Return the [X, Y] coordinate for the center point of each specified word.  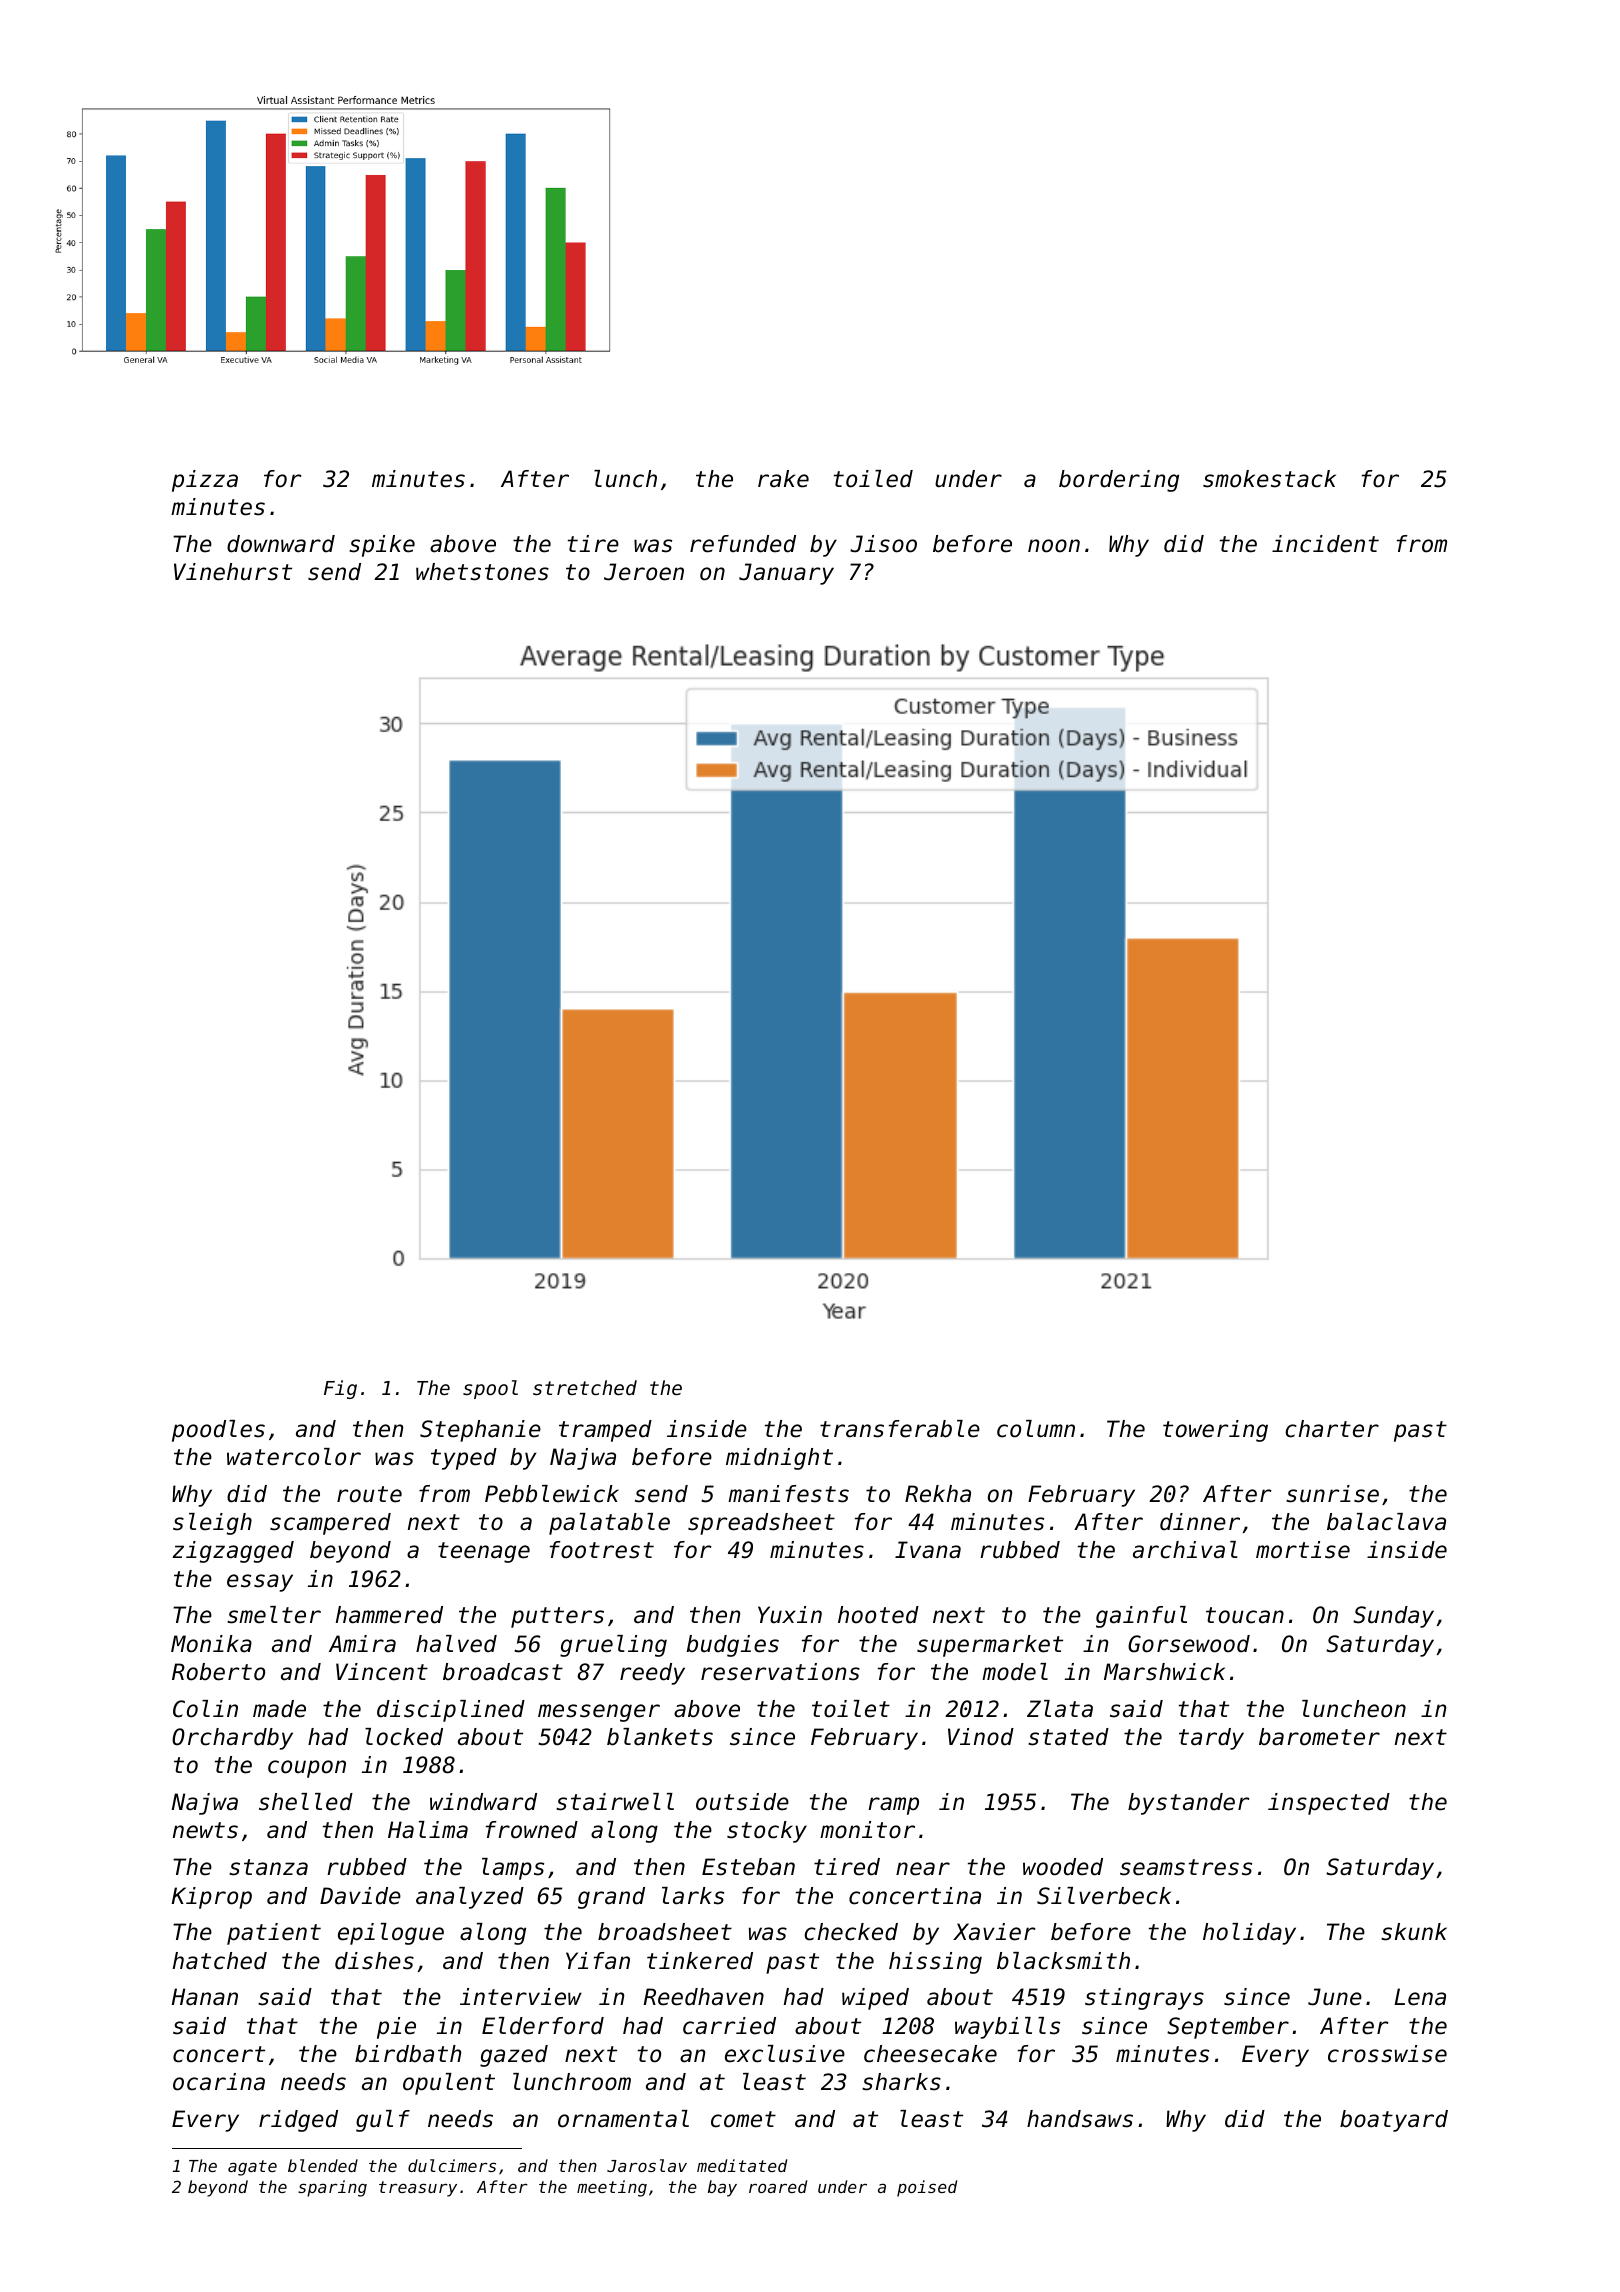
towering [1215, 1431]
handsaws [1080, 2119]
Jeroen [644, 572]
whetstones [482, 572]
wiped [875, 1999]
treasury [418, 2189]
